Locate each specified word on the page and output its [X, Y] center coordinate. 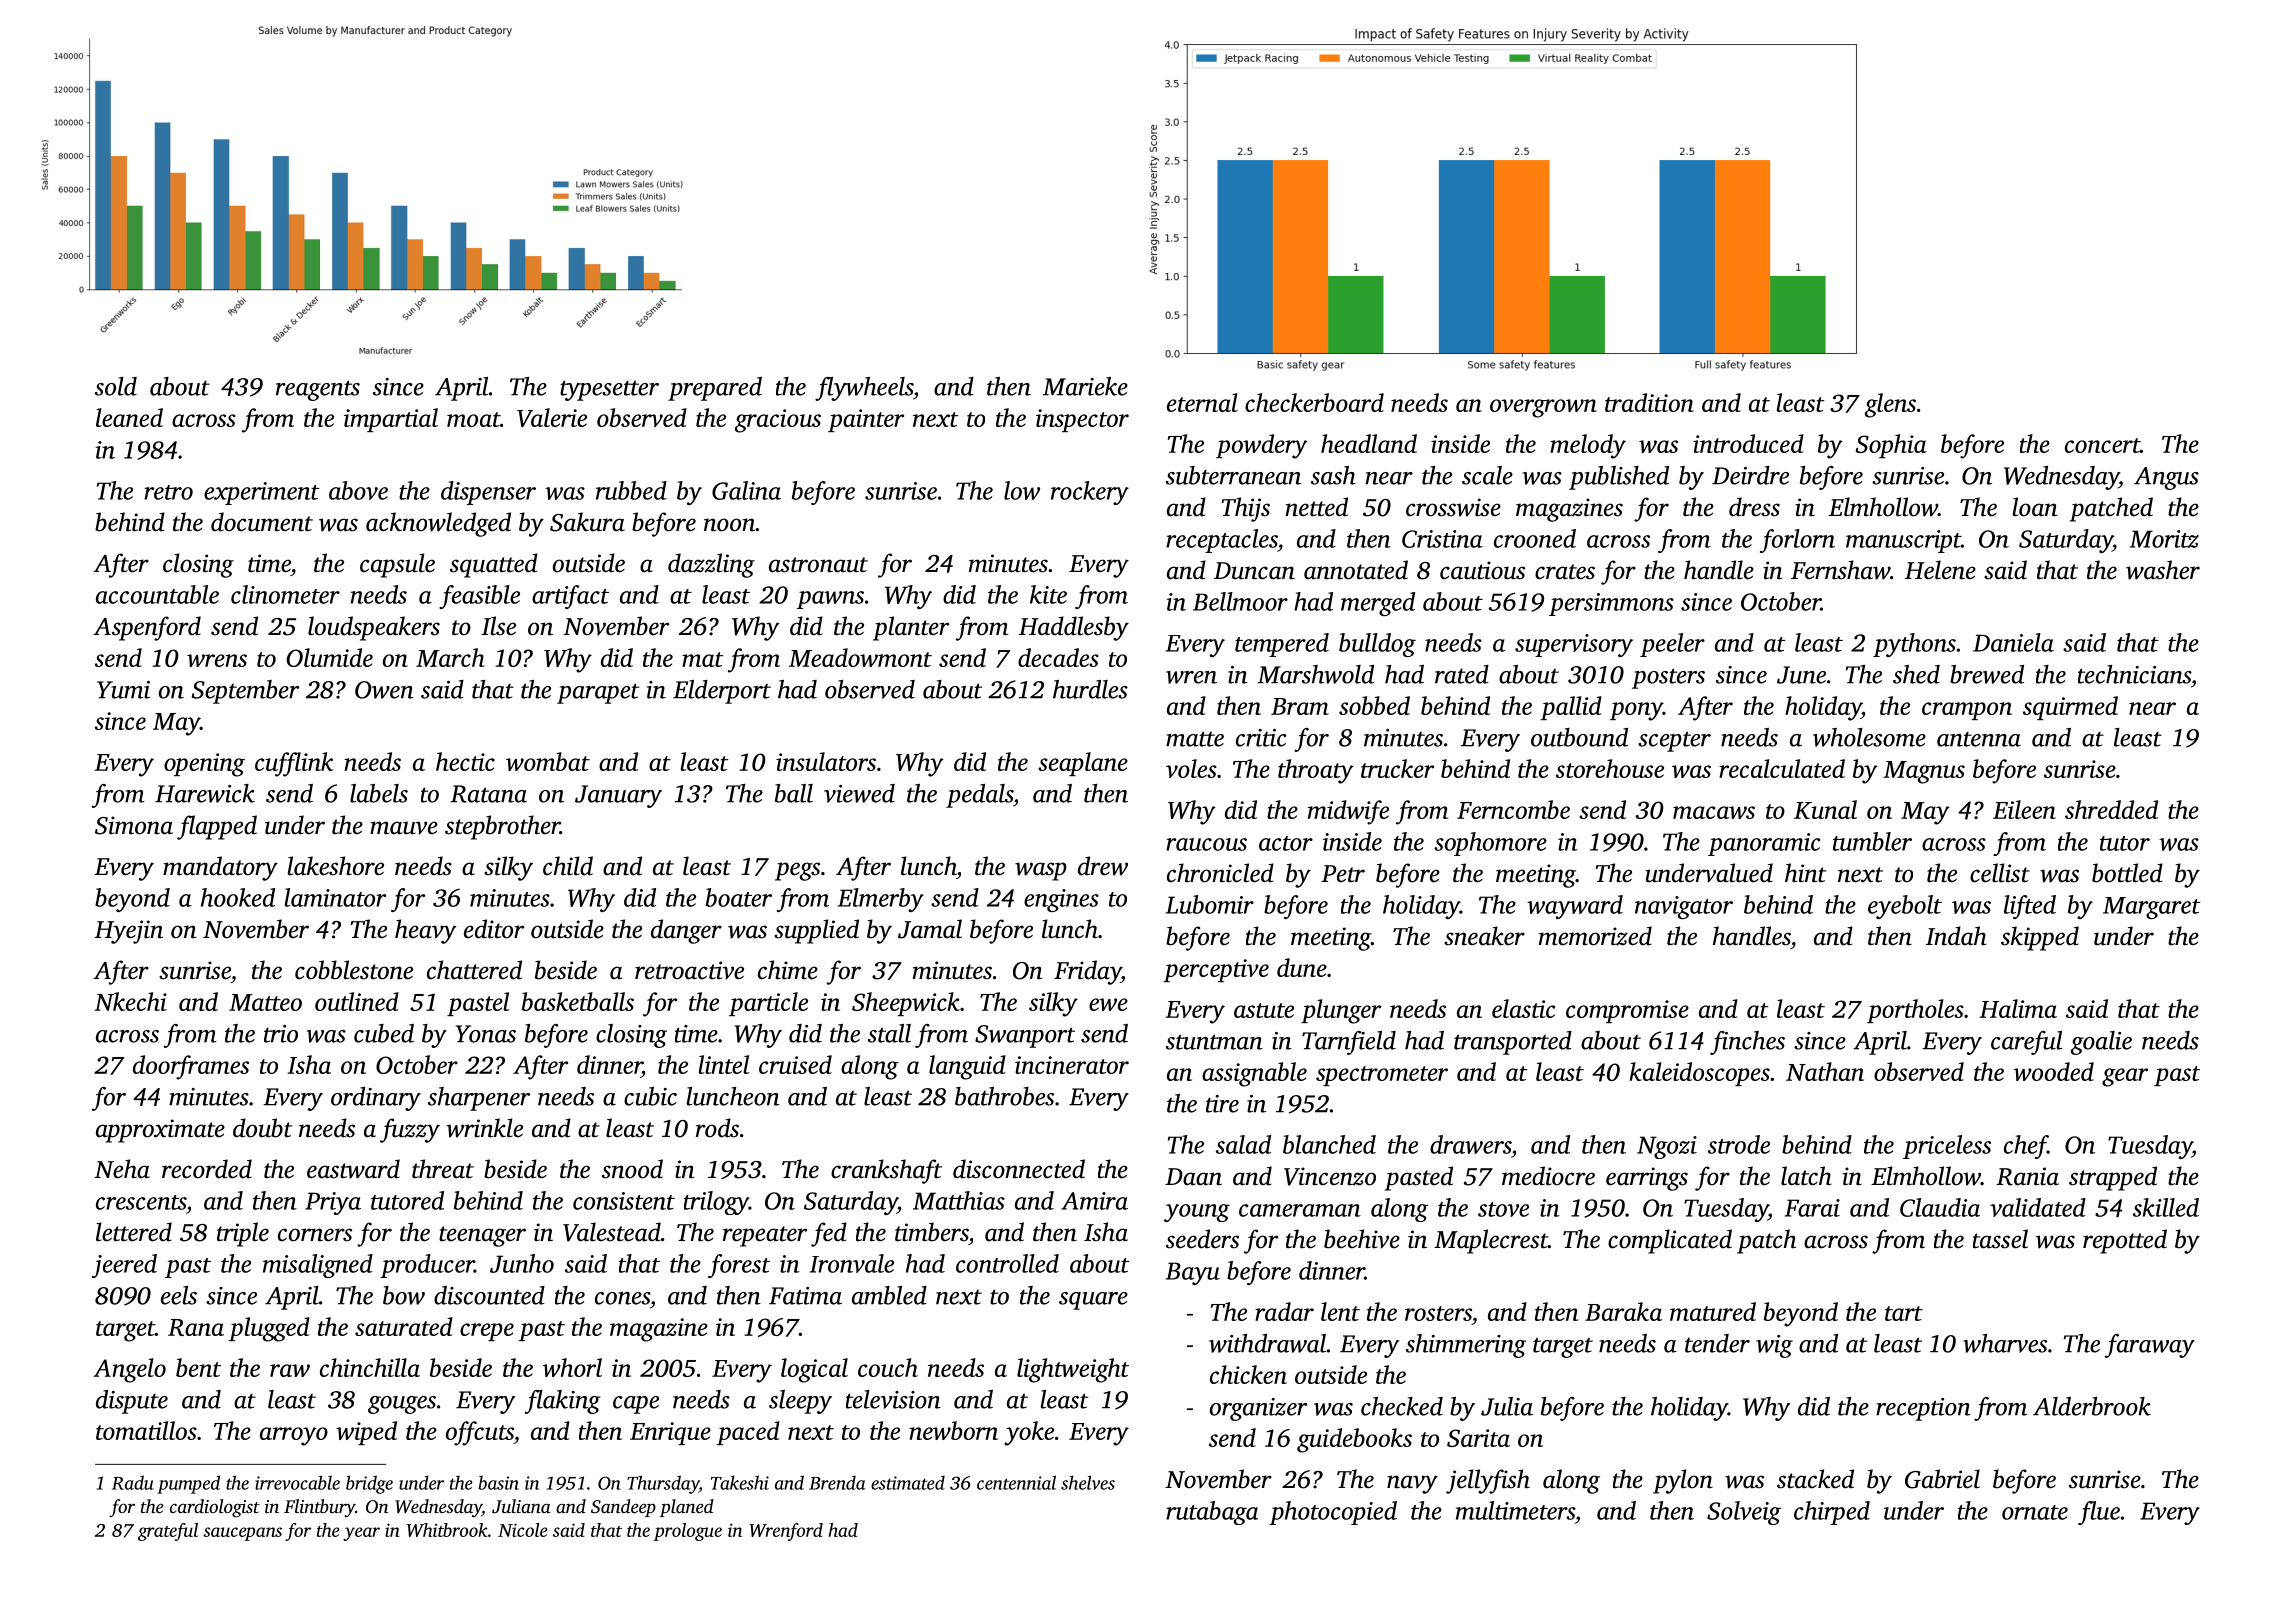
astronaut [818, 565]
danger [686, 931]
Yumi [123, 690]
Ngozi [1667, 1147]
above [358, 490]
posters [1668, 678]
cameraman [1300, 1210]
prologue [688, 1532]
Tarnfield [1349, 1043]
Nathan [1825, 1071]
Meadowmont [860, 657]
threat [443, 1169]
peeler [1672, 645]
